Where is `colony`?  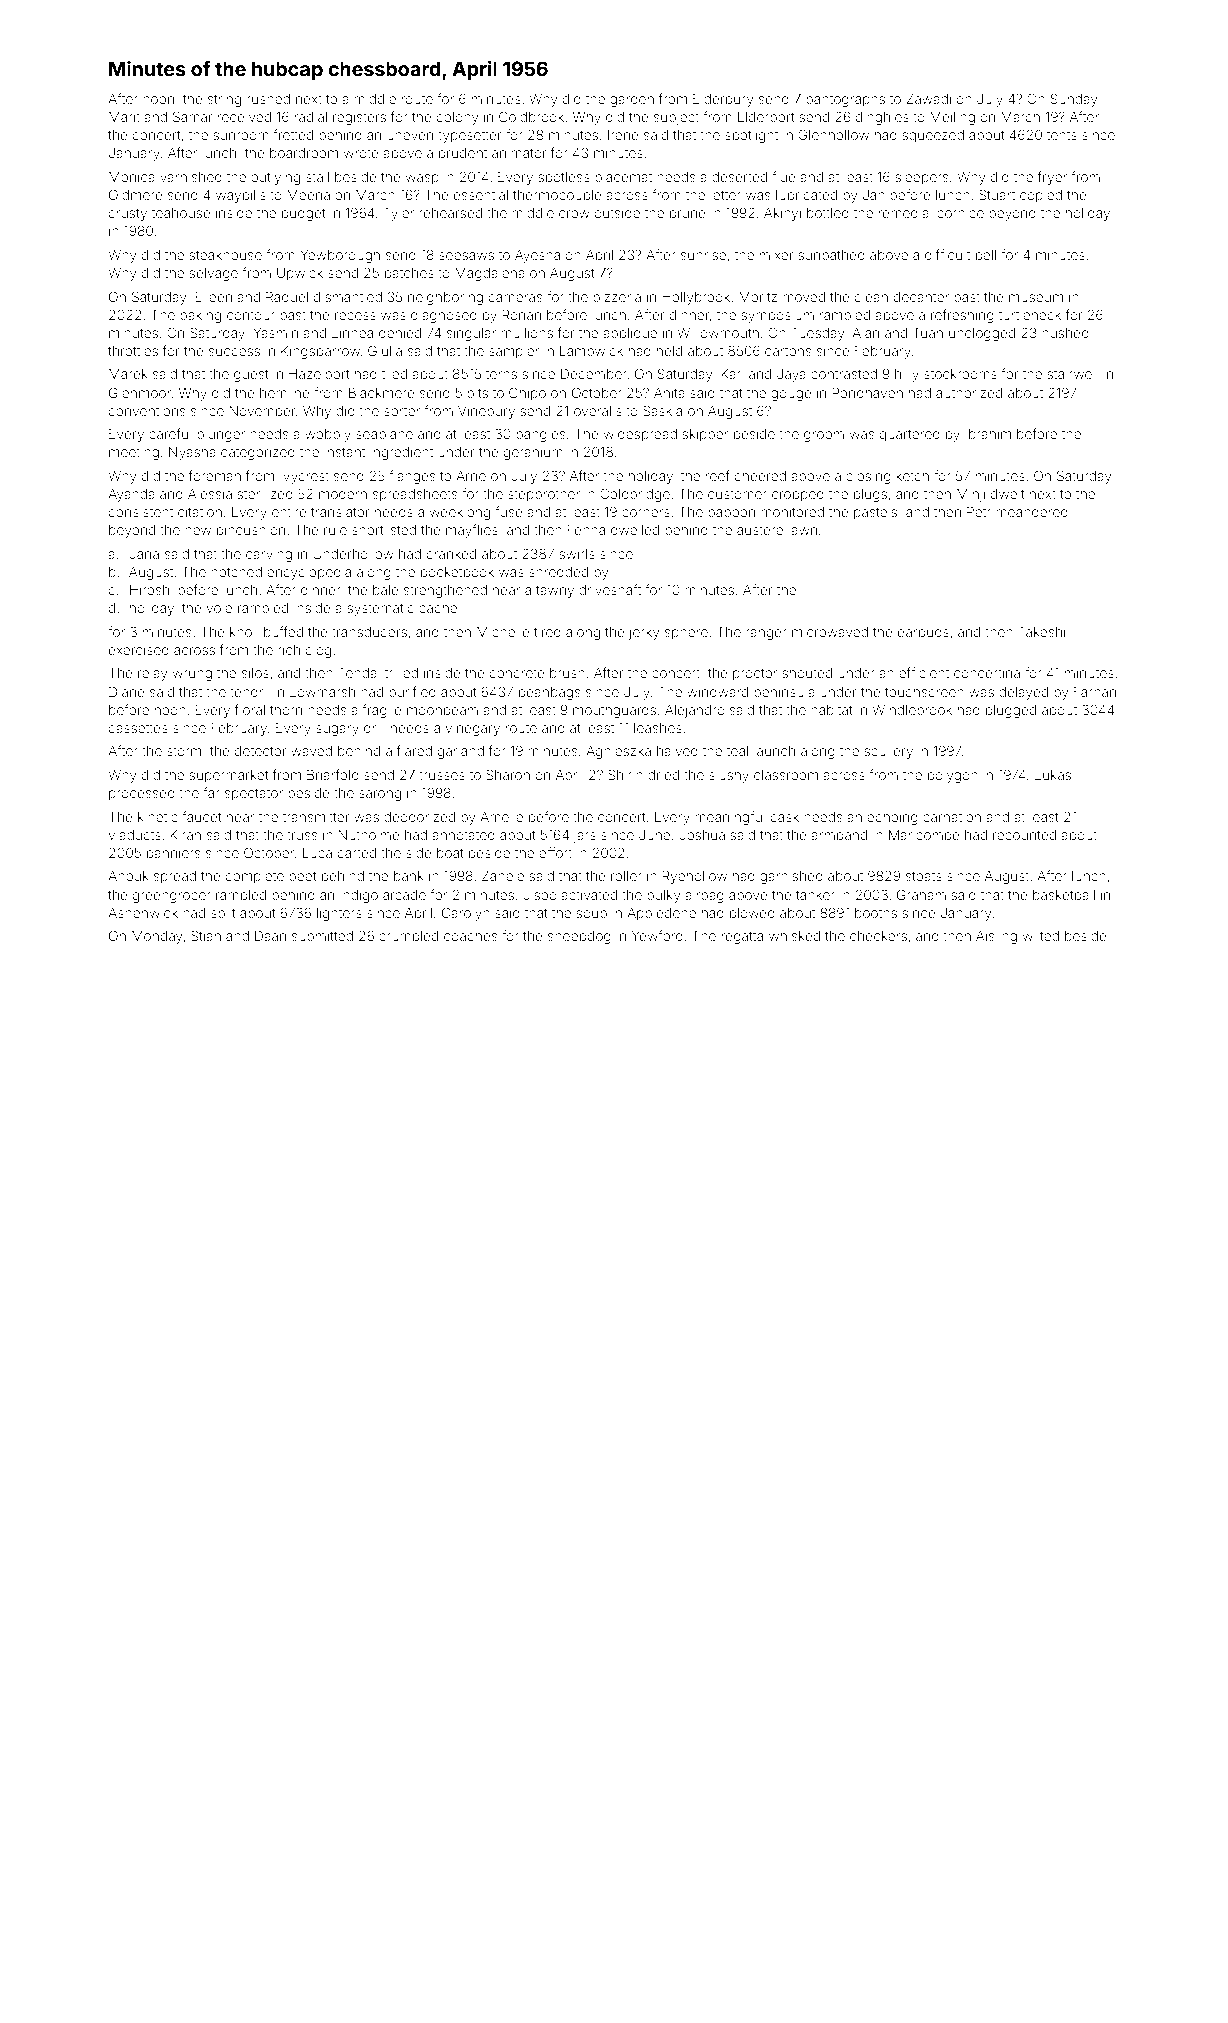 colony is located at coordinates (458, 118).
